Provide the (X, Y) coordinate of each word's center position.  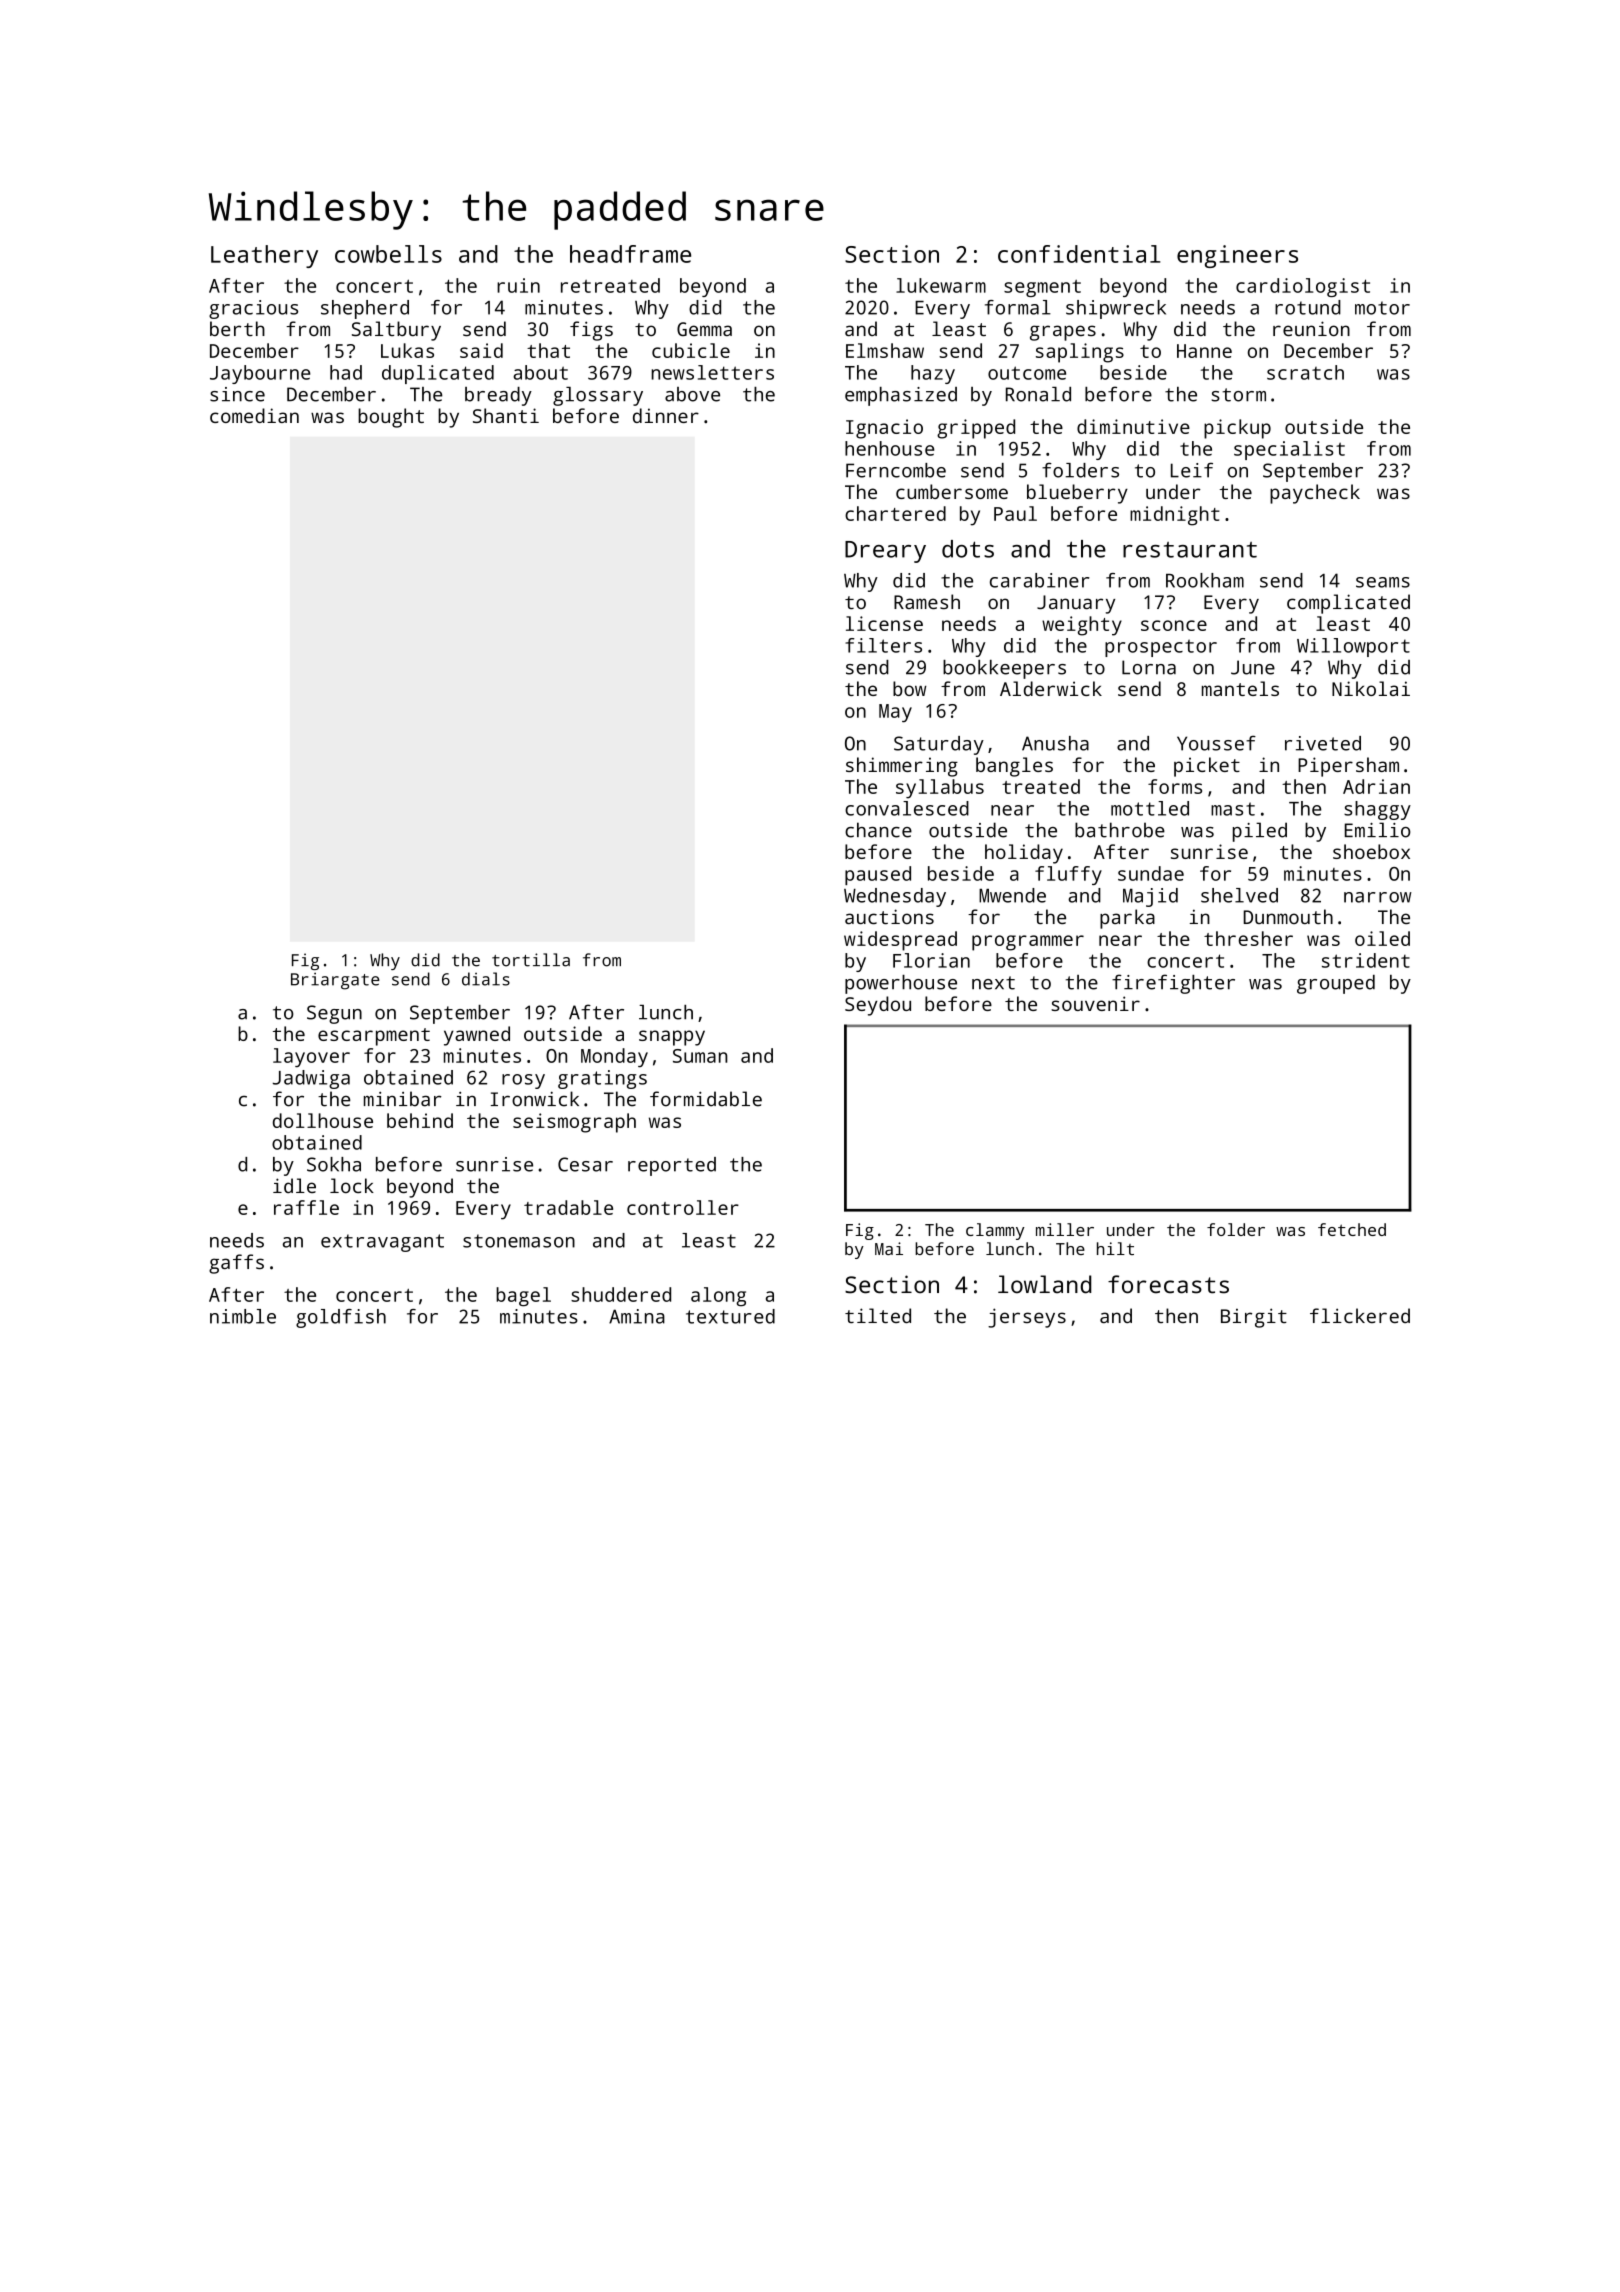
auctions (889, 916)
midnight (1175, 516)
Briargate (335, 981)
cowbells (388, 254)
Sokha (334, 1164)
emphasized (901, 396)
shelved (1239, 895)
